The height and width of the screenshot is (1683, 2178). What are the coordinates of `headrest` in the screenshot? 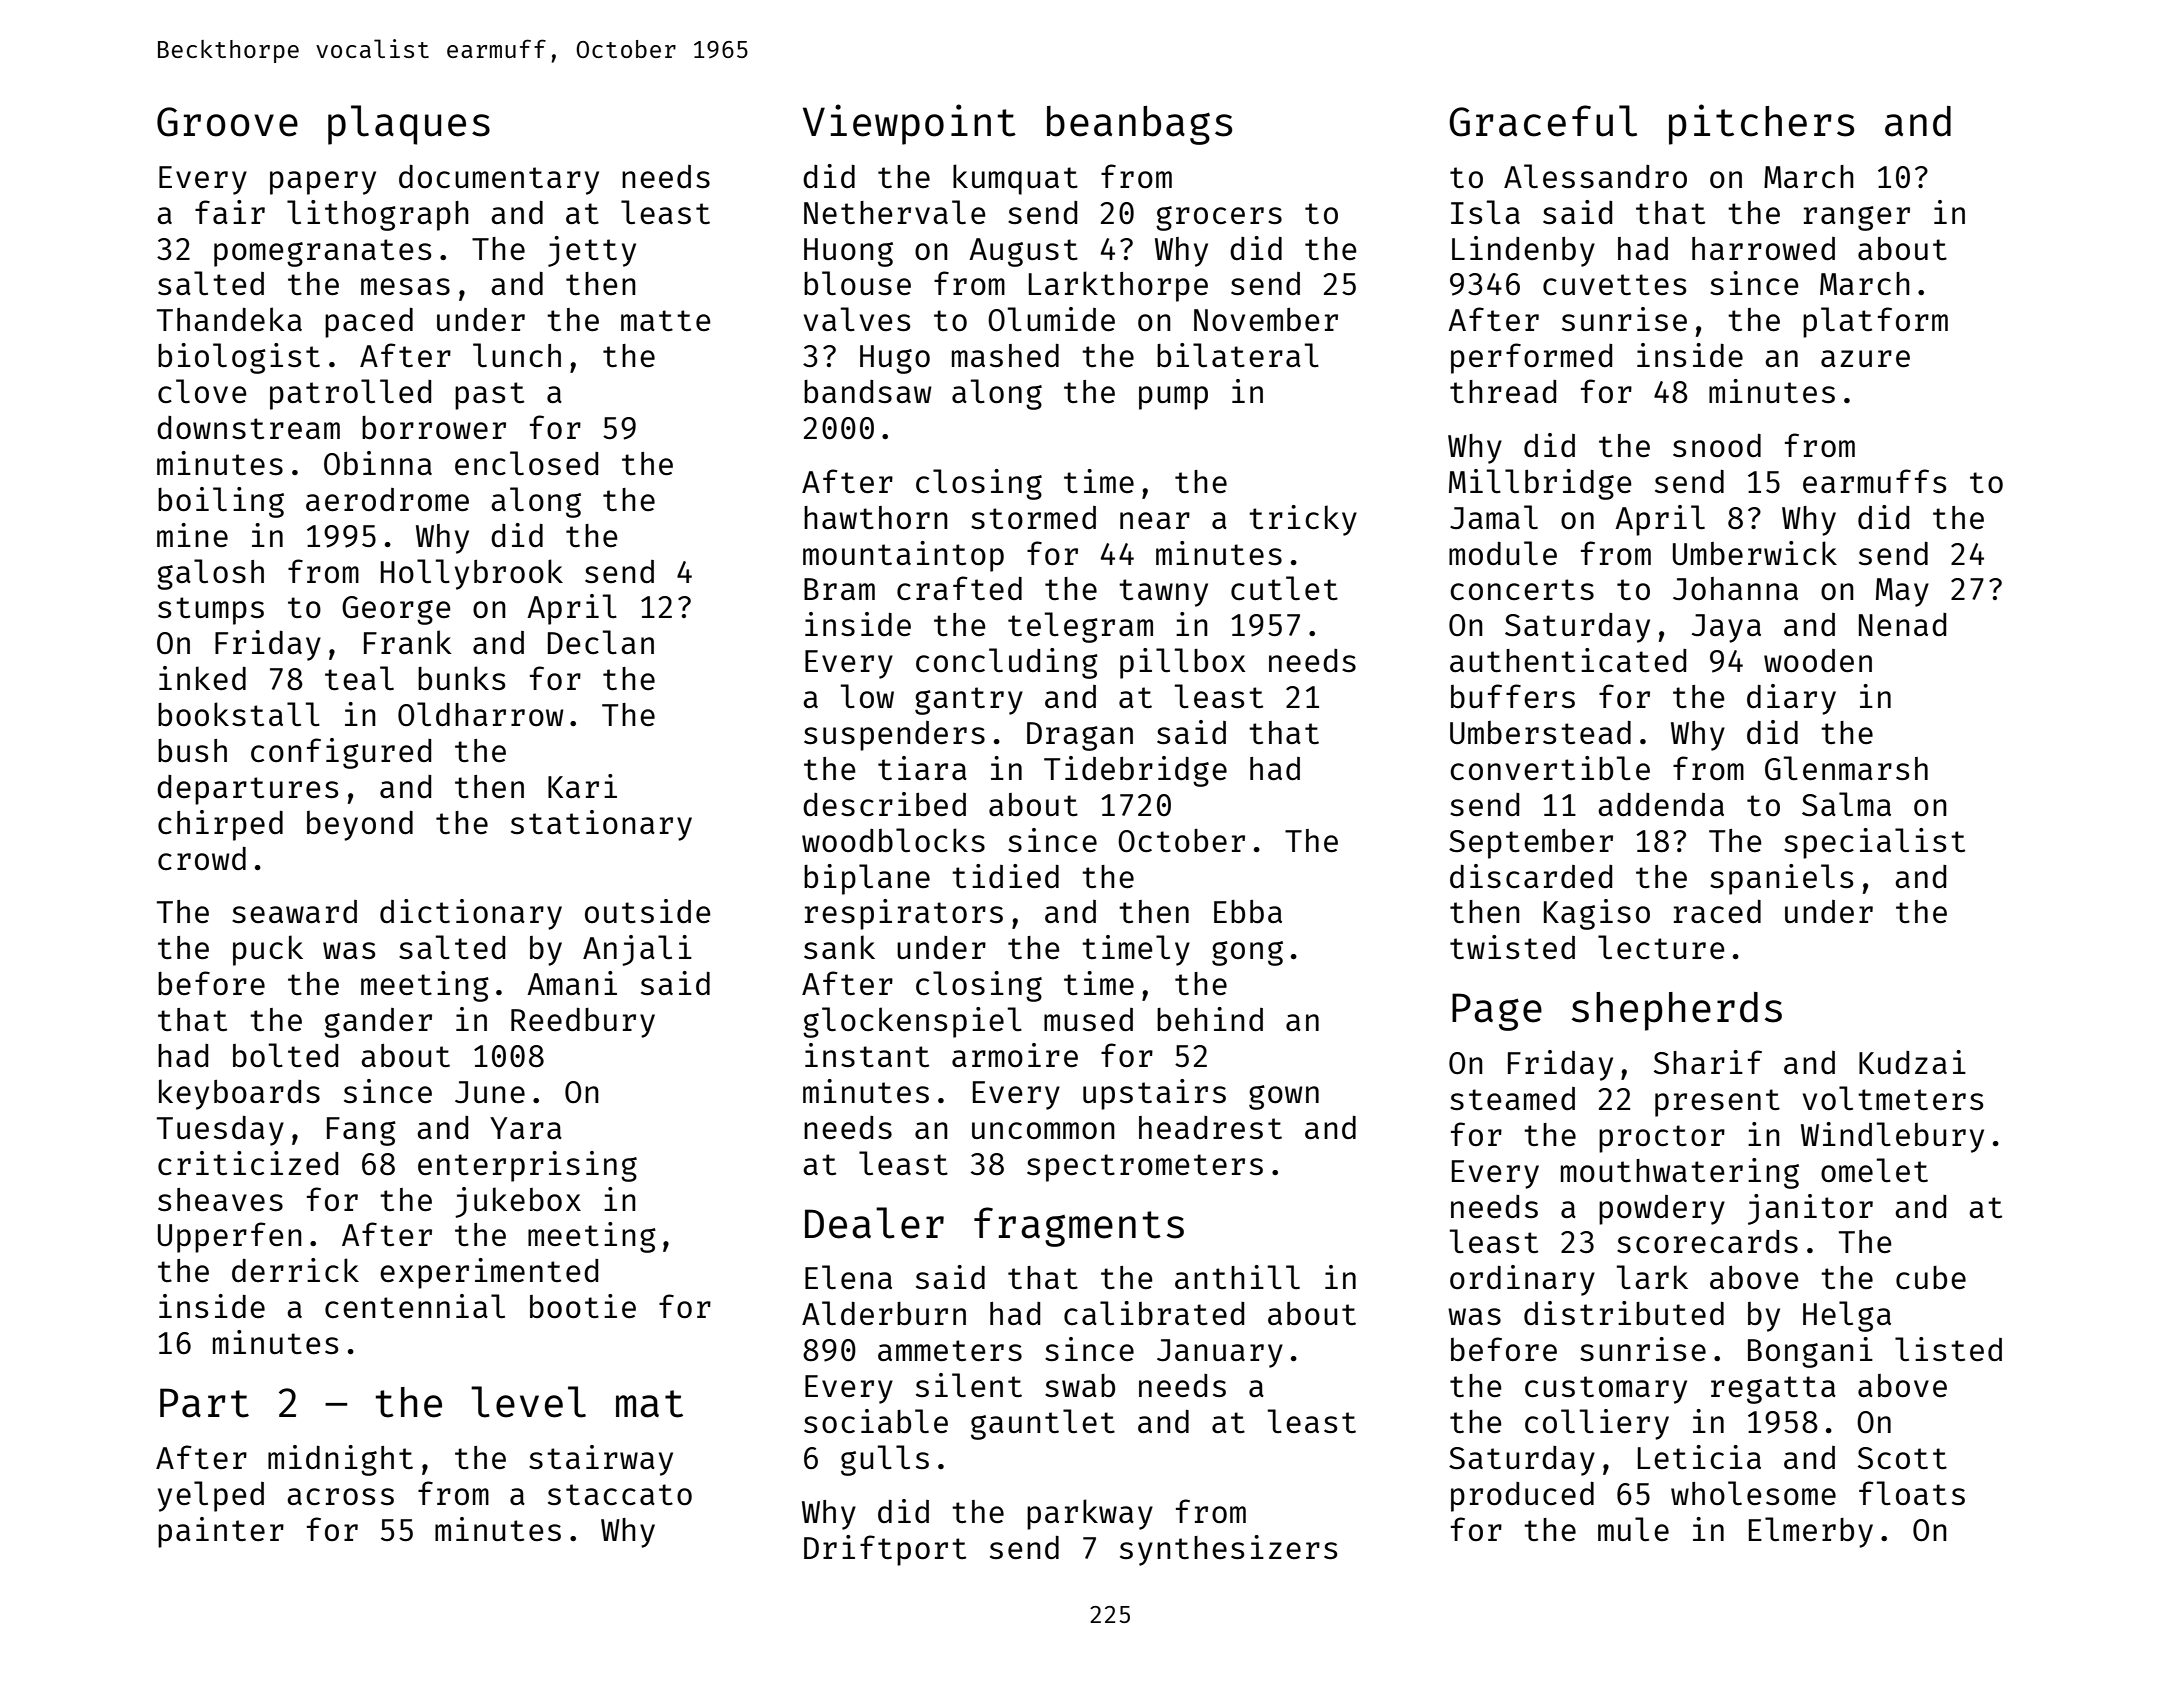 It's located at (1210, 1127).
